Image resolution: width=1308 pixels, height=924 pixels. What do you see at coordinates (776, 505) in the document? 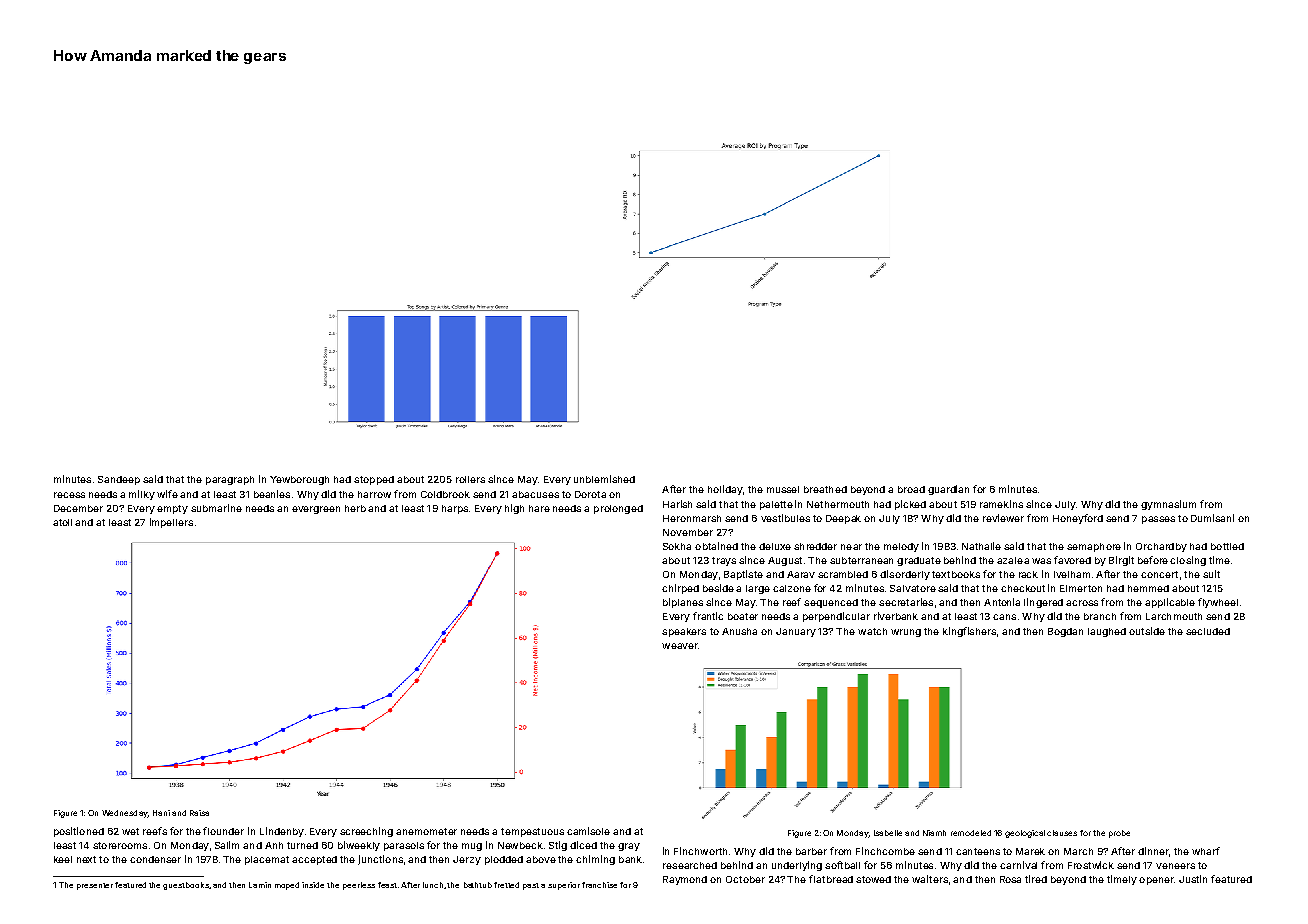
I see `palette` at bounding box center [776, 505].
